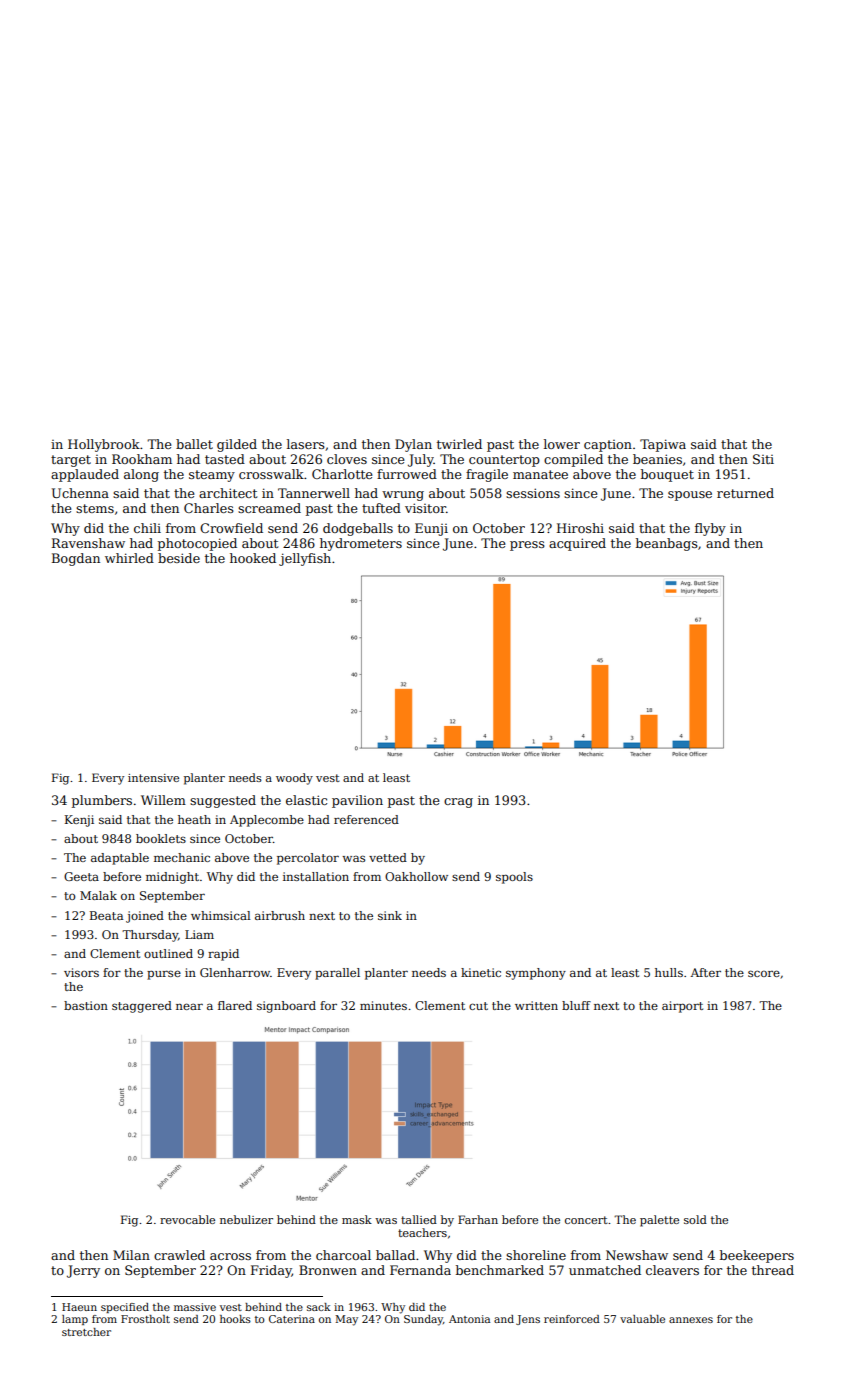 This screenshot has width=849, height=1400. What do you see at coordinates (383, 1005) in the screenshot?
I see `minutes` at bounding box center [383, 1005].
